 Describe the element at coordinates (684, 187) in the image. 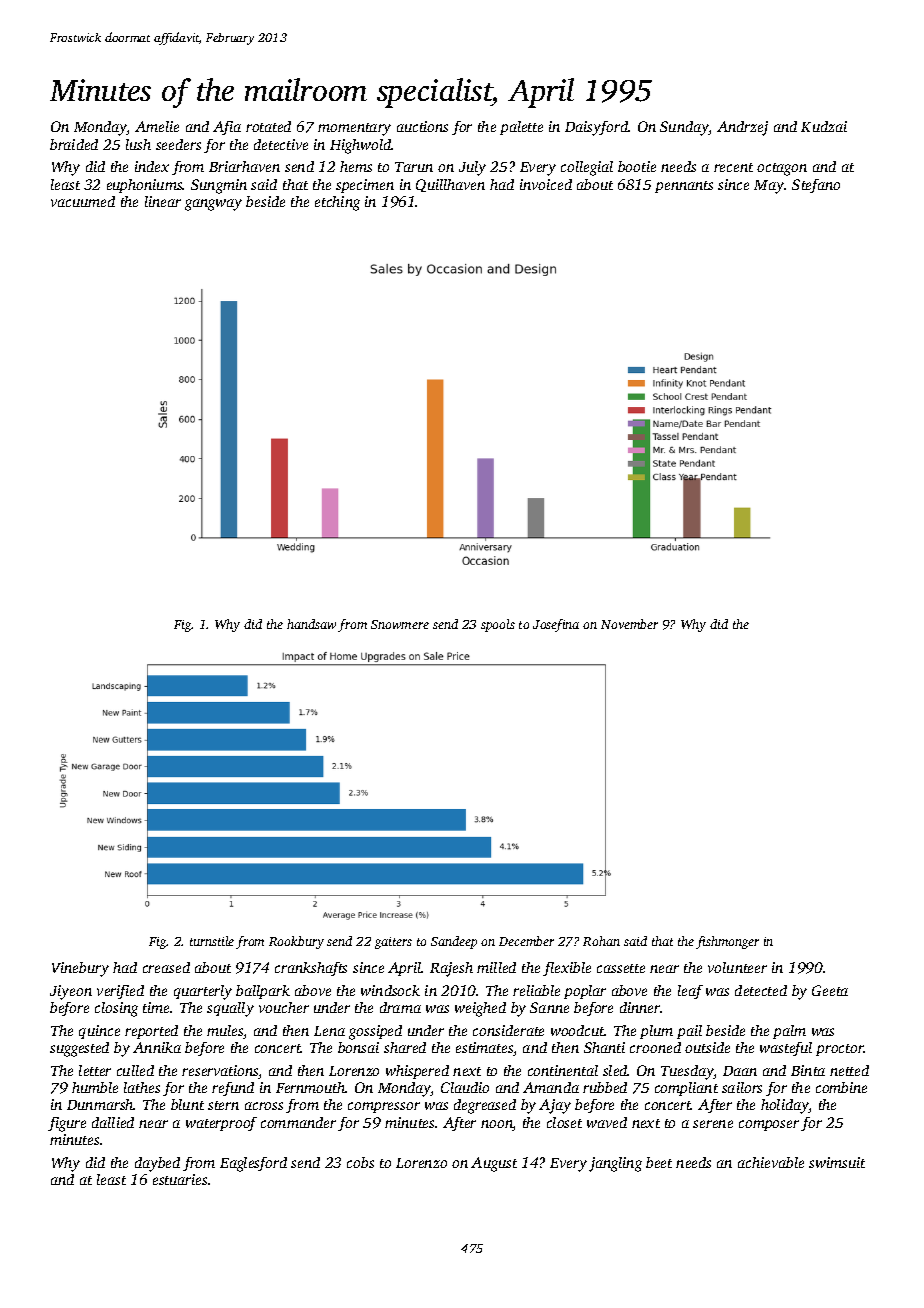

I see `pennants` at that location.
